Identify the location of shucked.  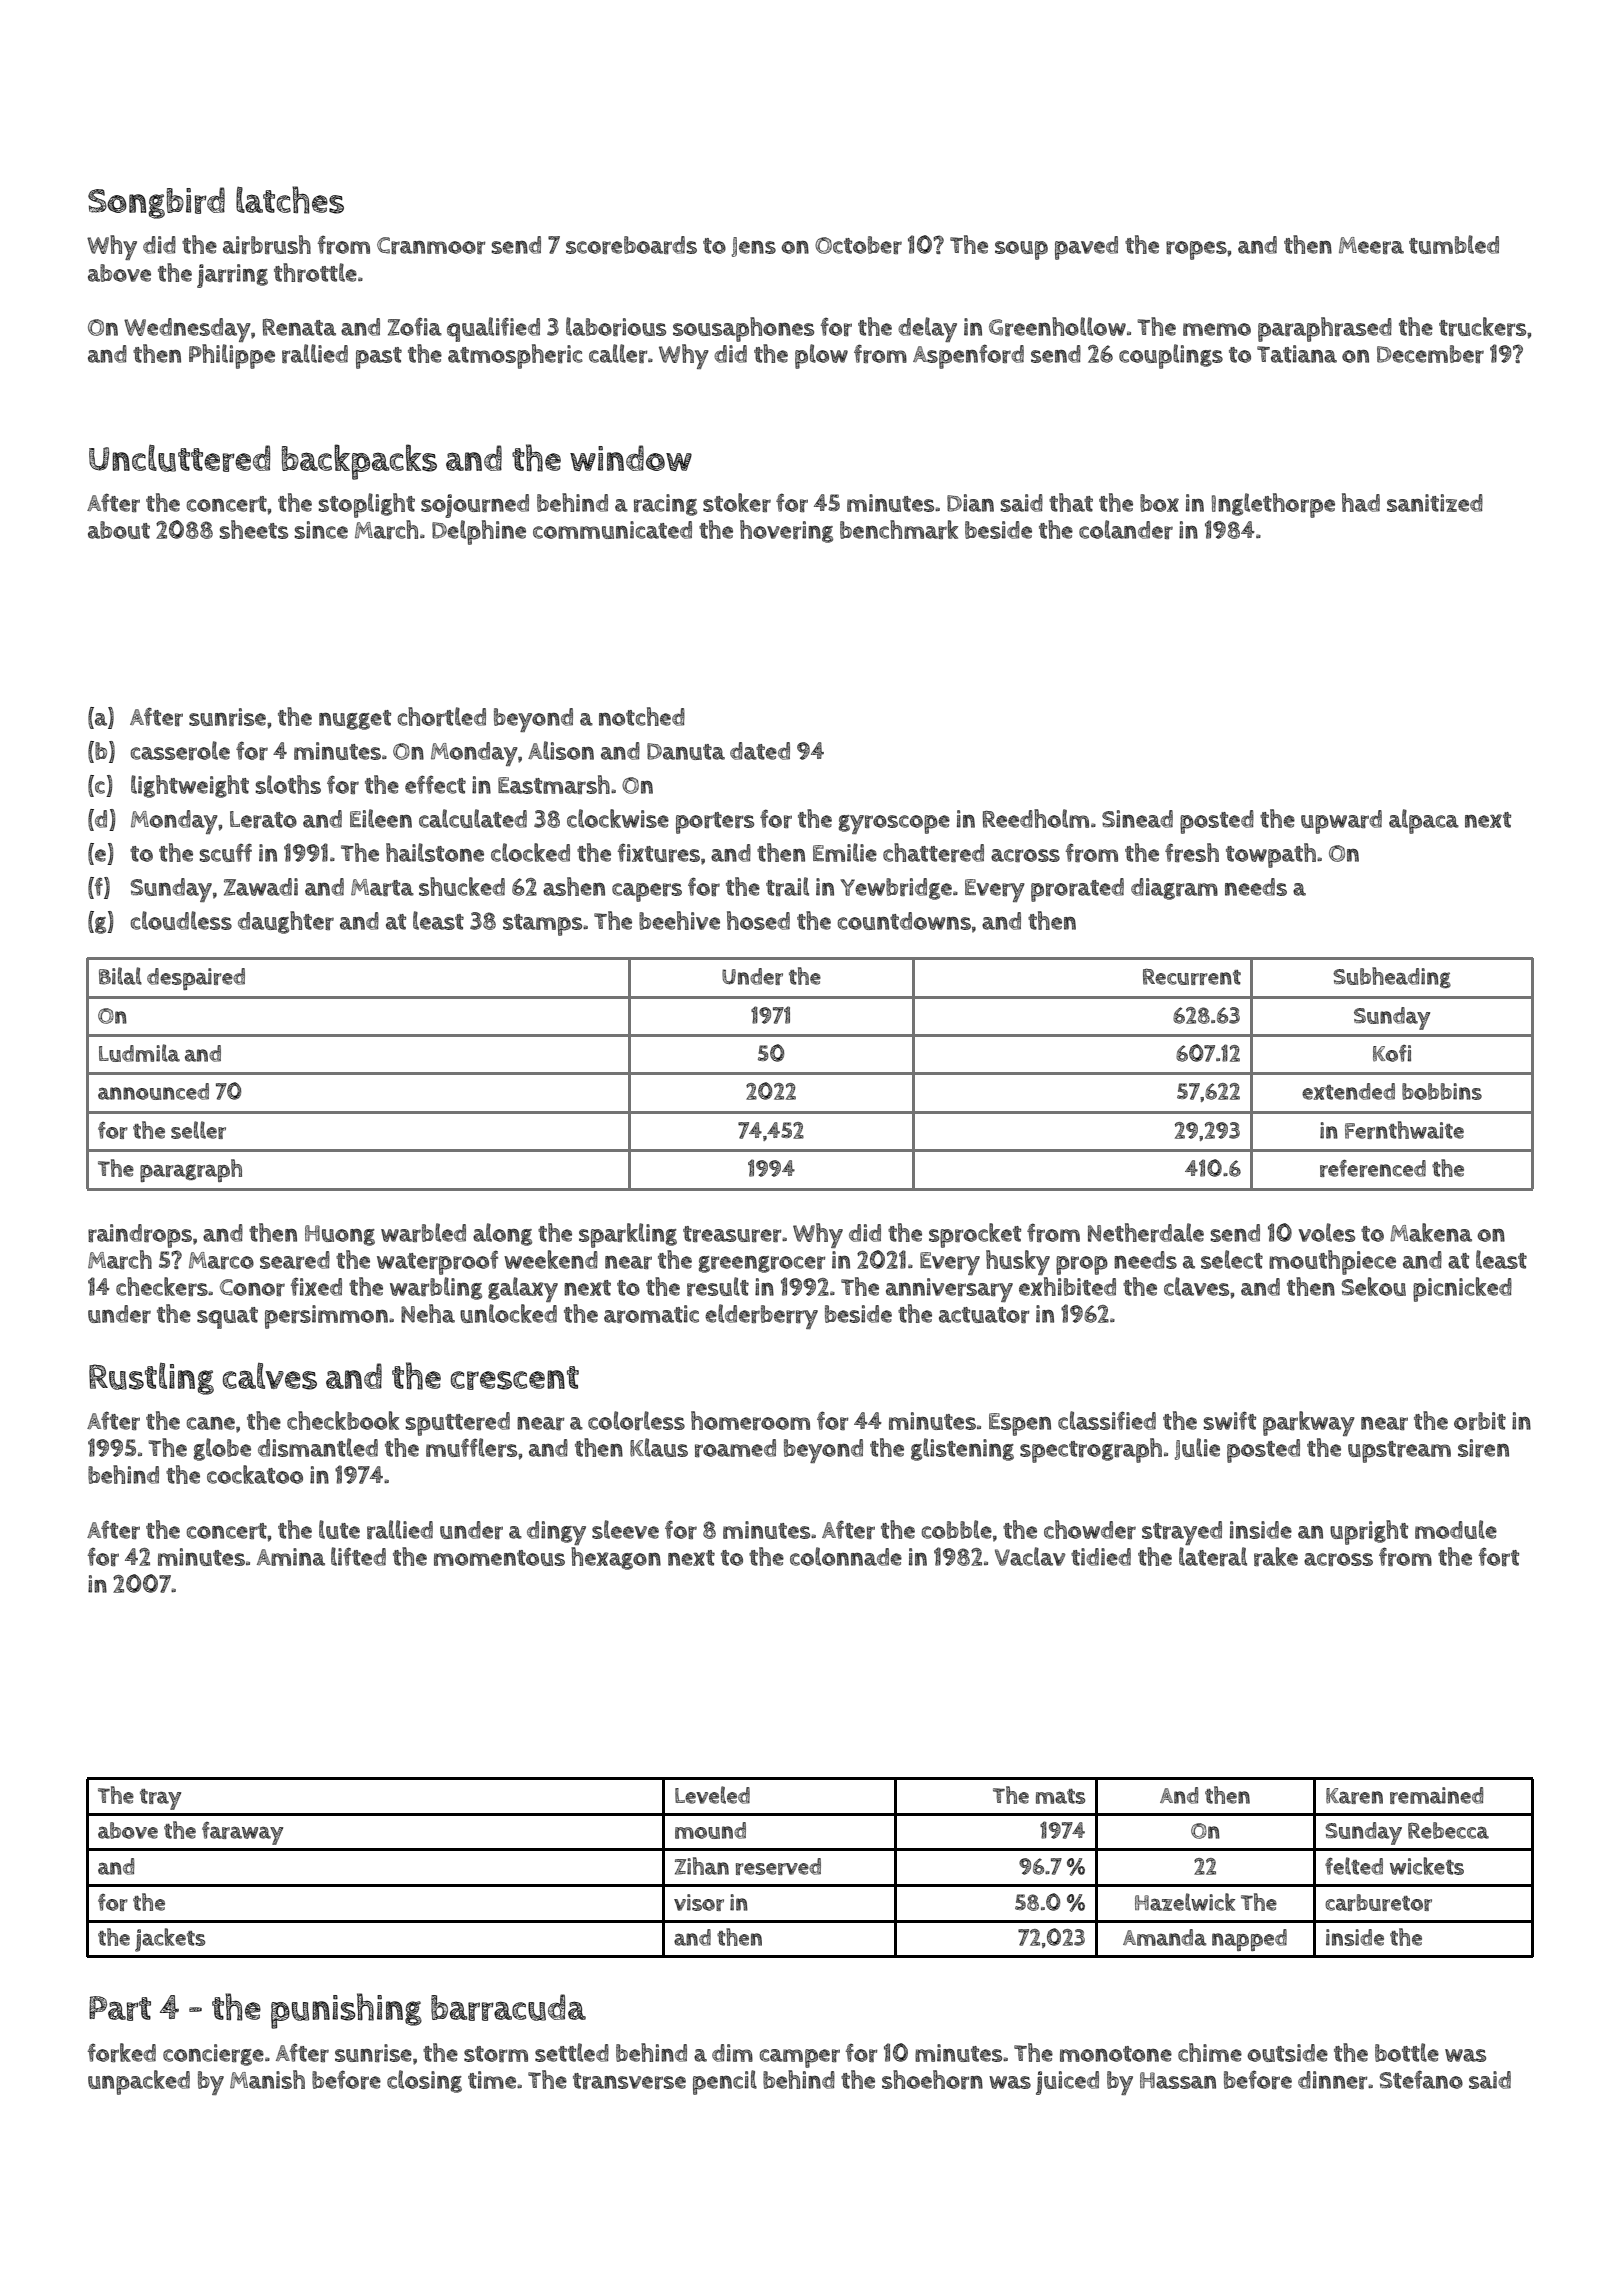
(462, 886).
